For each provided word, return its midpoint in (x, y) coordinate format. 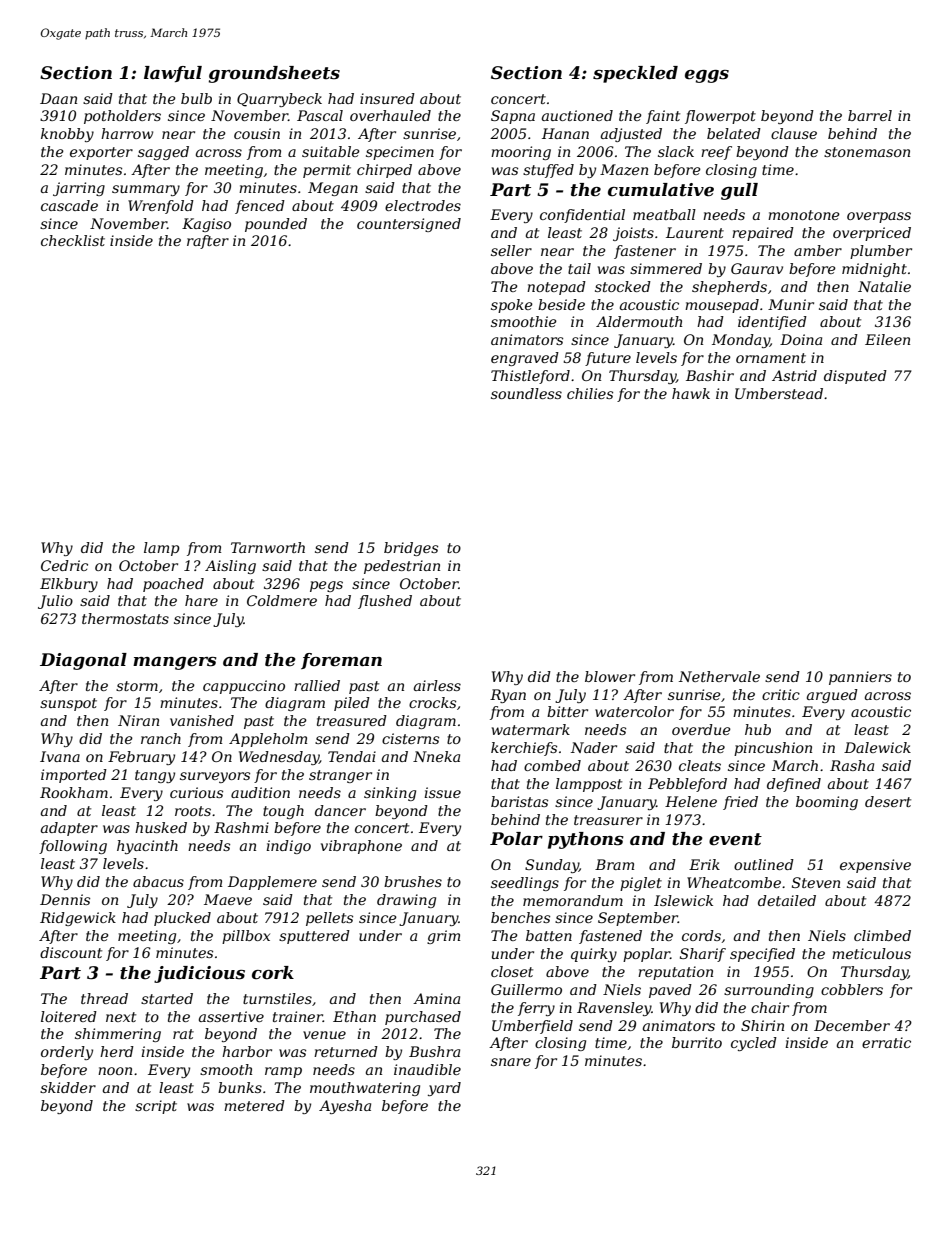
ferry (536, 1009)
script (156, 1107)
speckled (635, 74)
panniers (860, 678)
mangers (175, 663)
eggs (707, 76)
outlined (764, 864)
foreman (341, 661)
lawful (173, 74)
